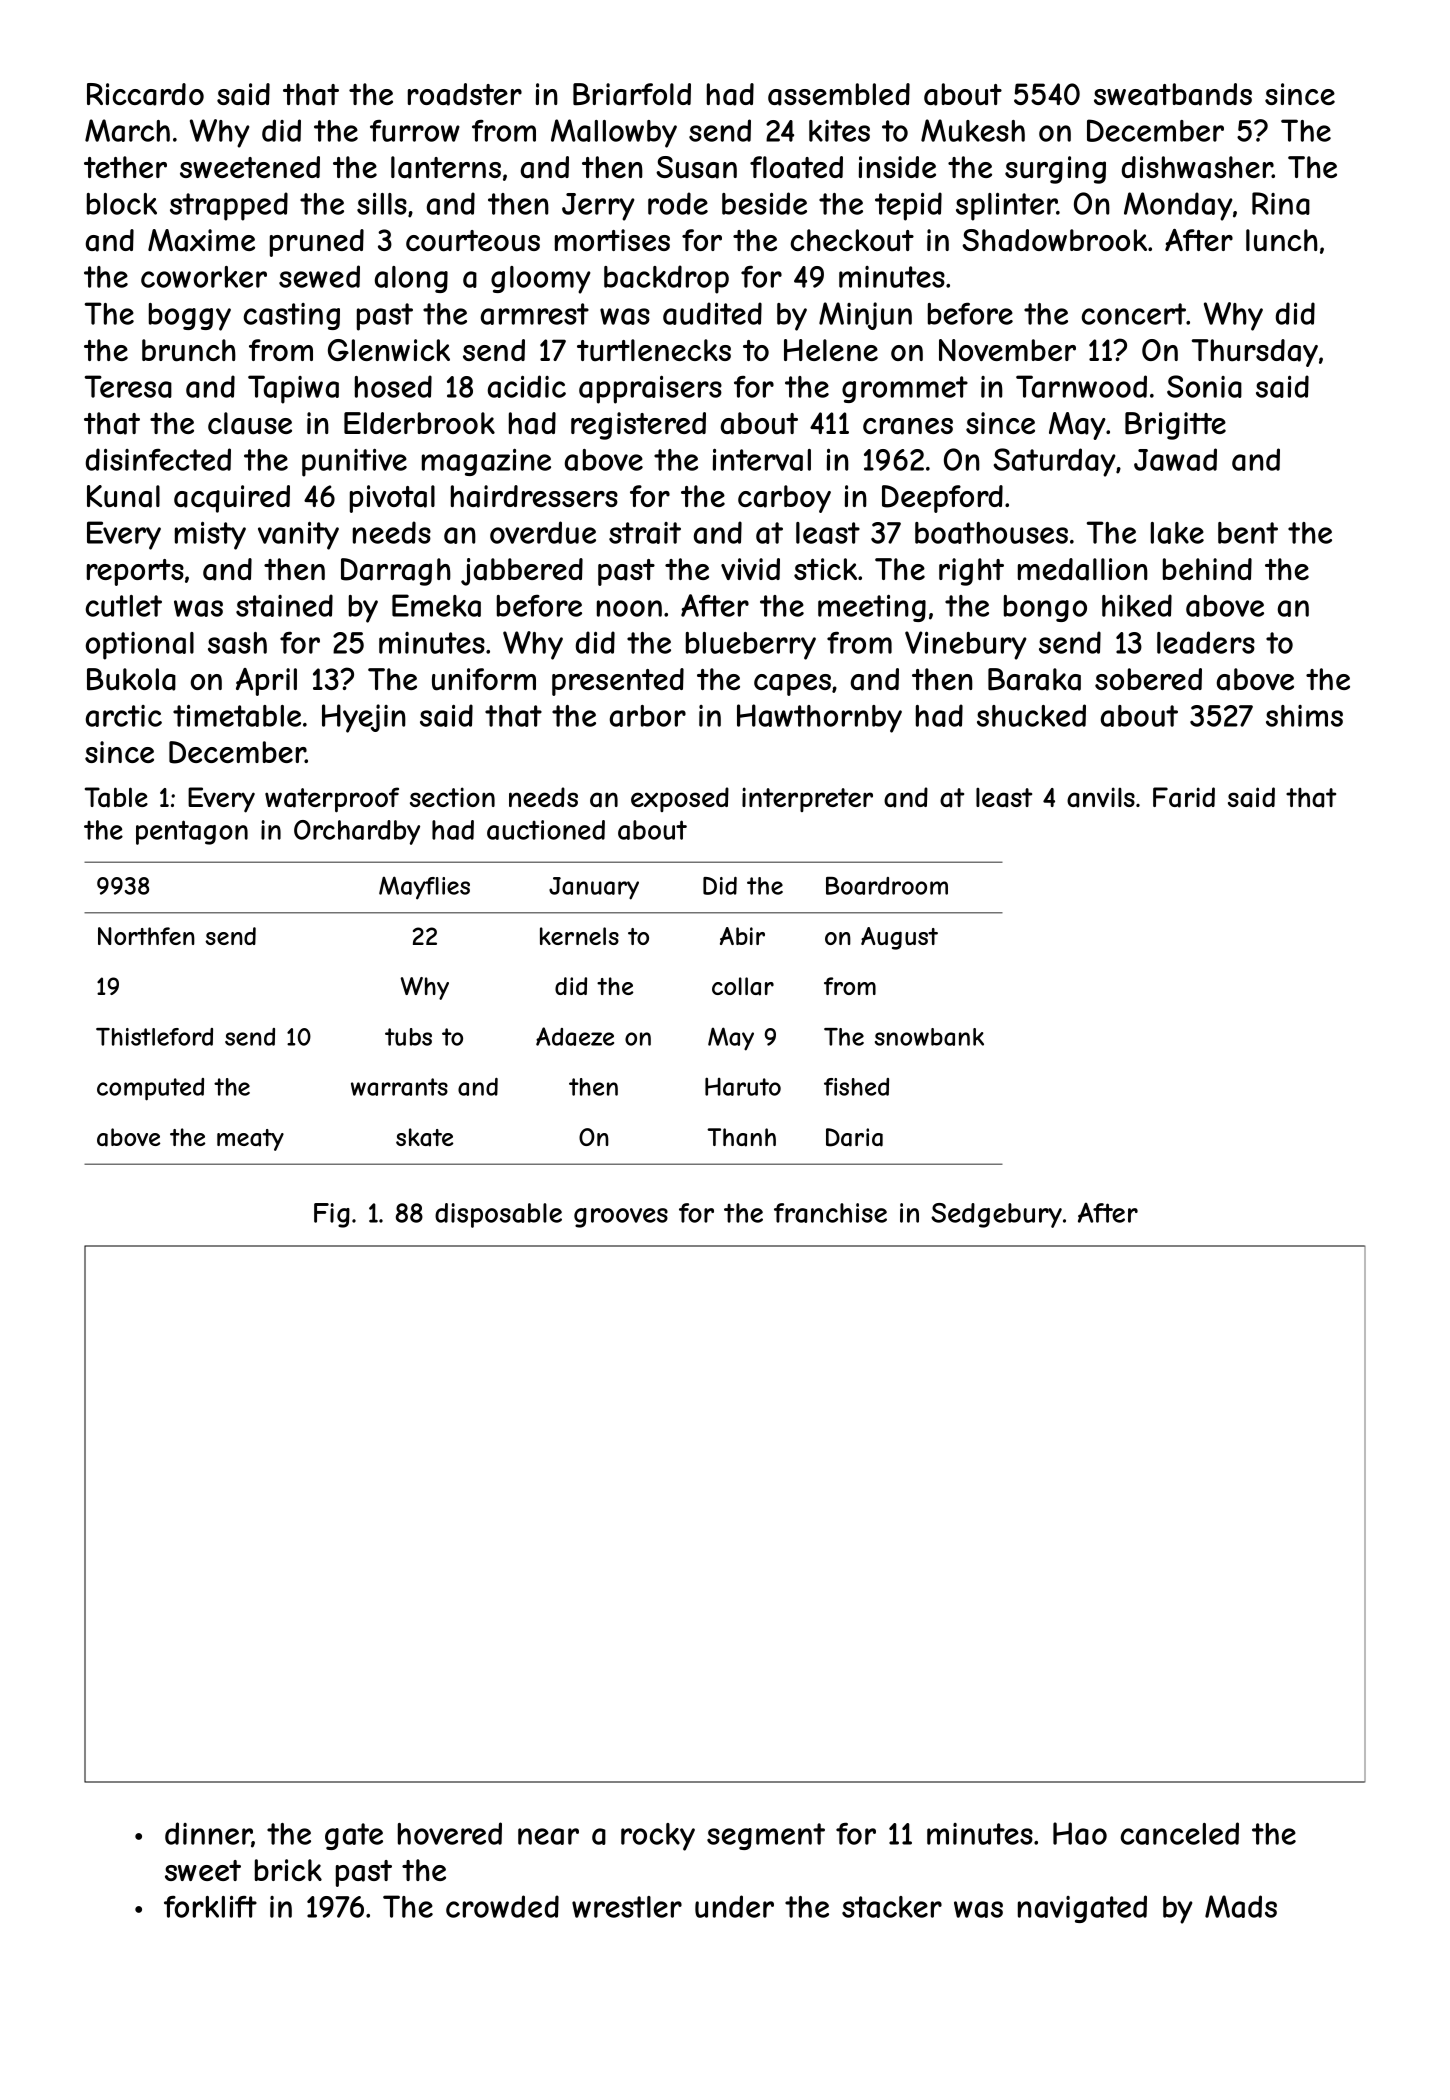 The height and width of the document is (2100, 1450). Describe the element at coordinates (146, 936) in the document. I see `Northfen` at that location.
